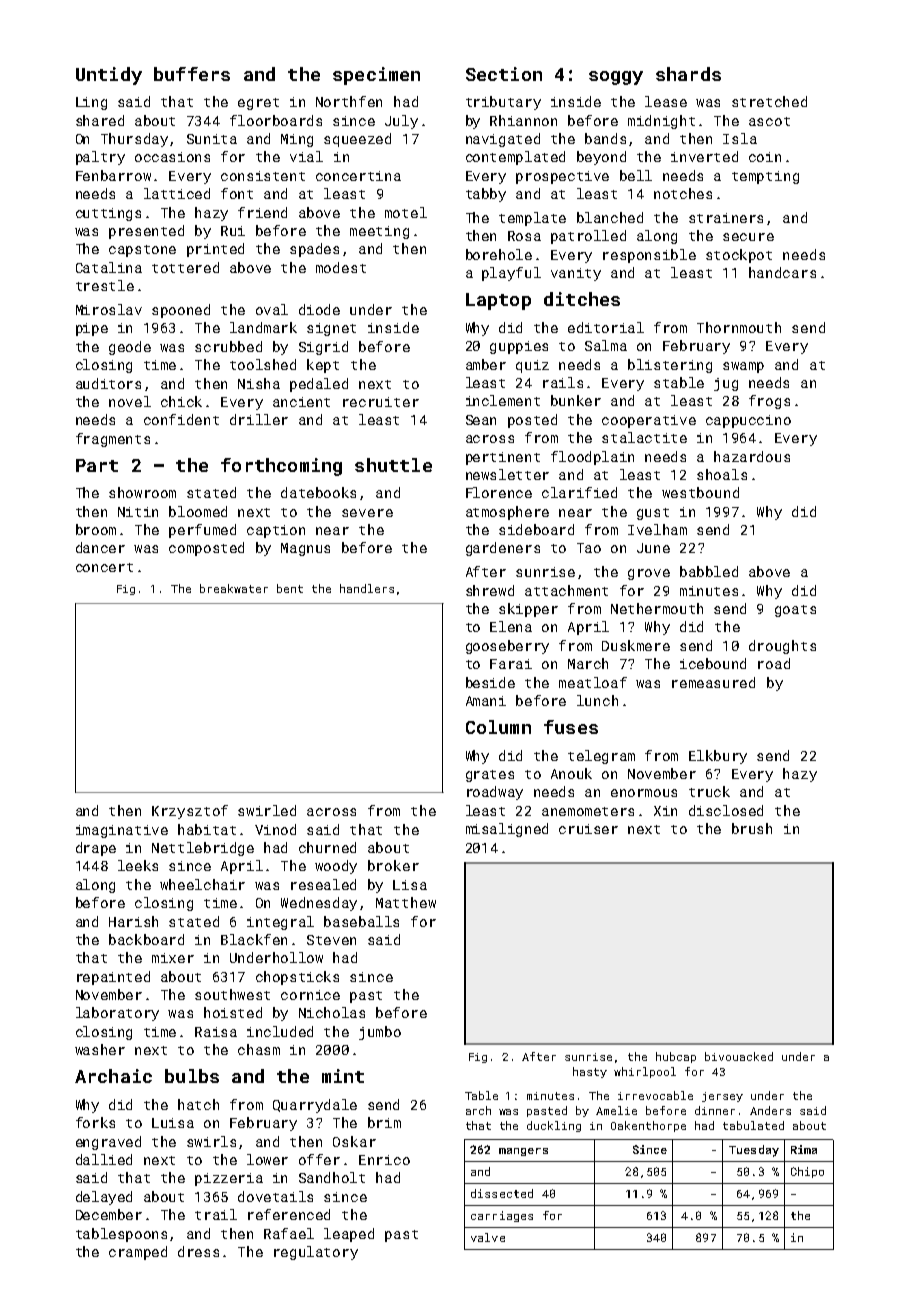  I want to click on imaginative, so click(122, 831).
